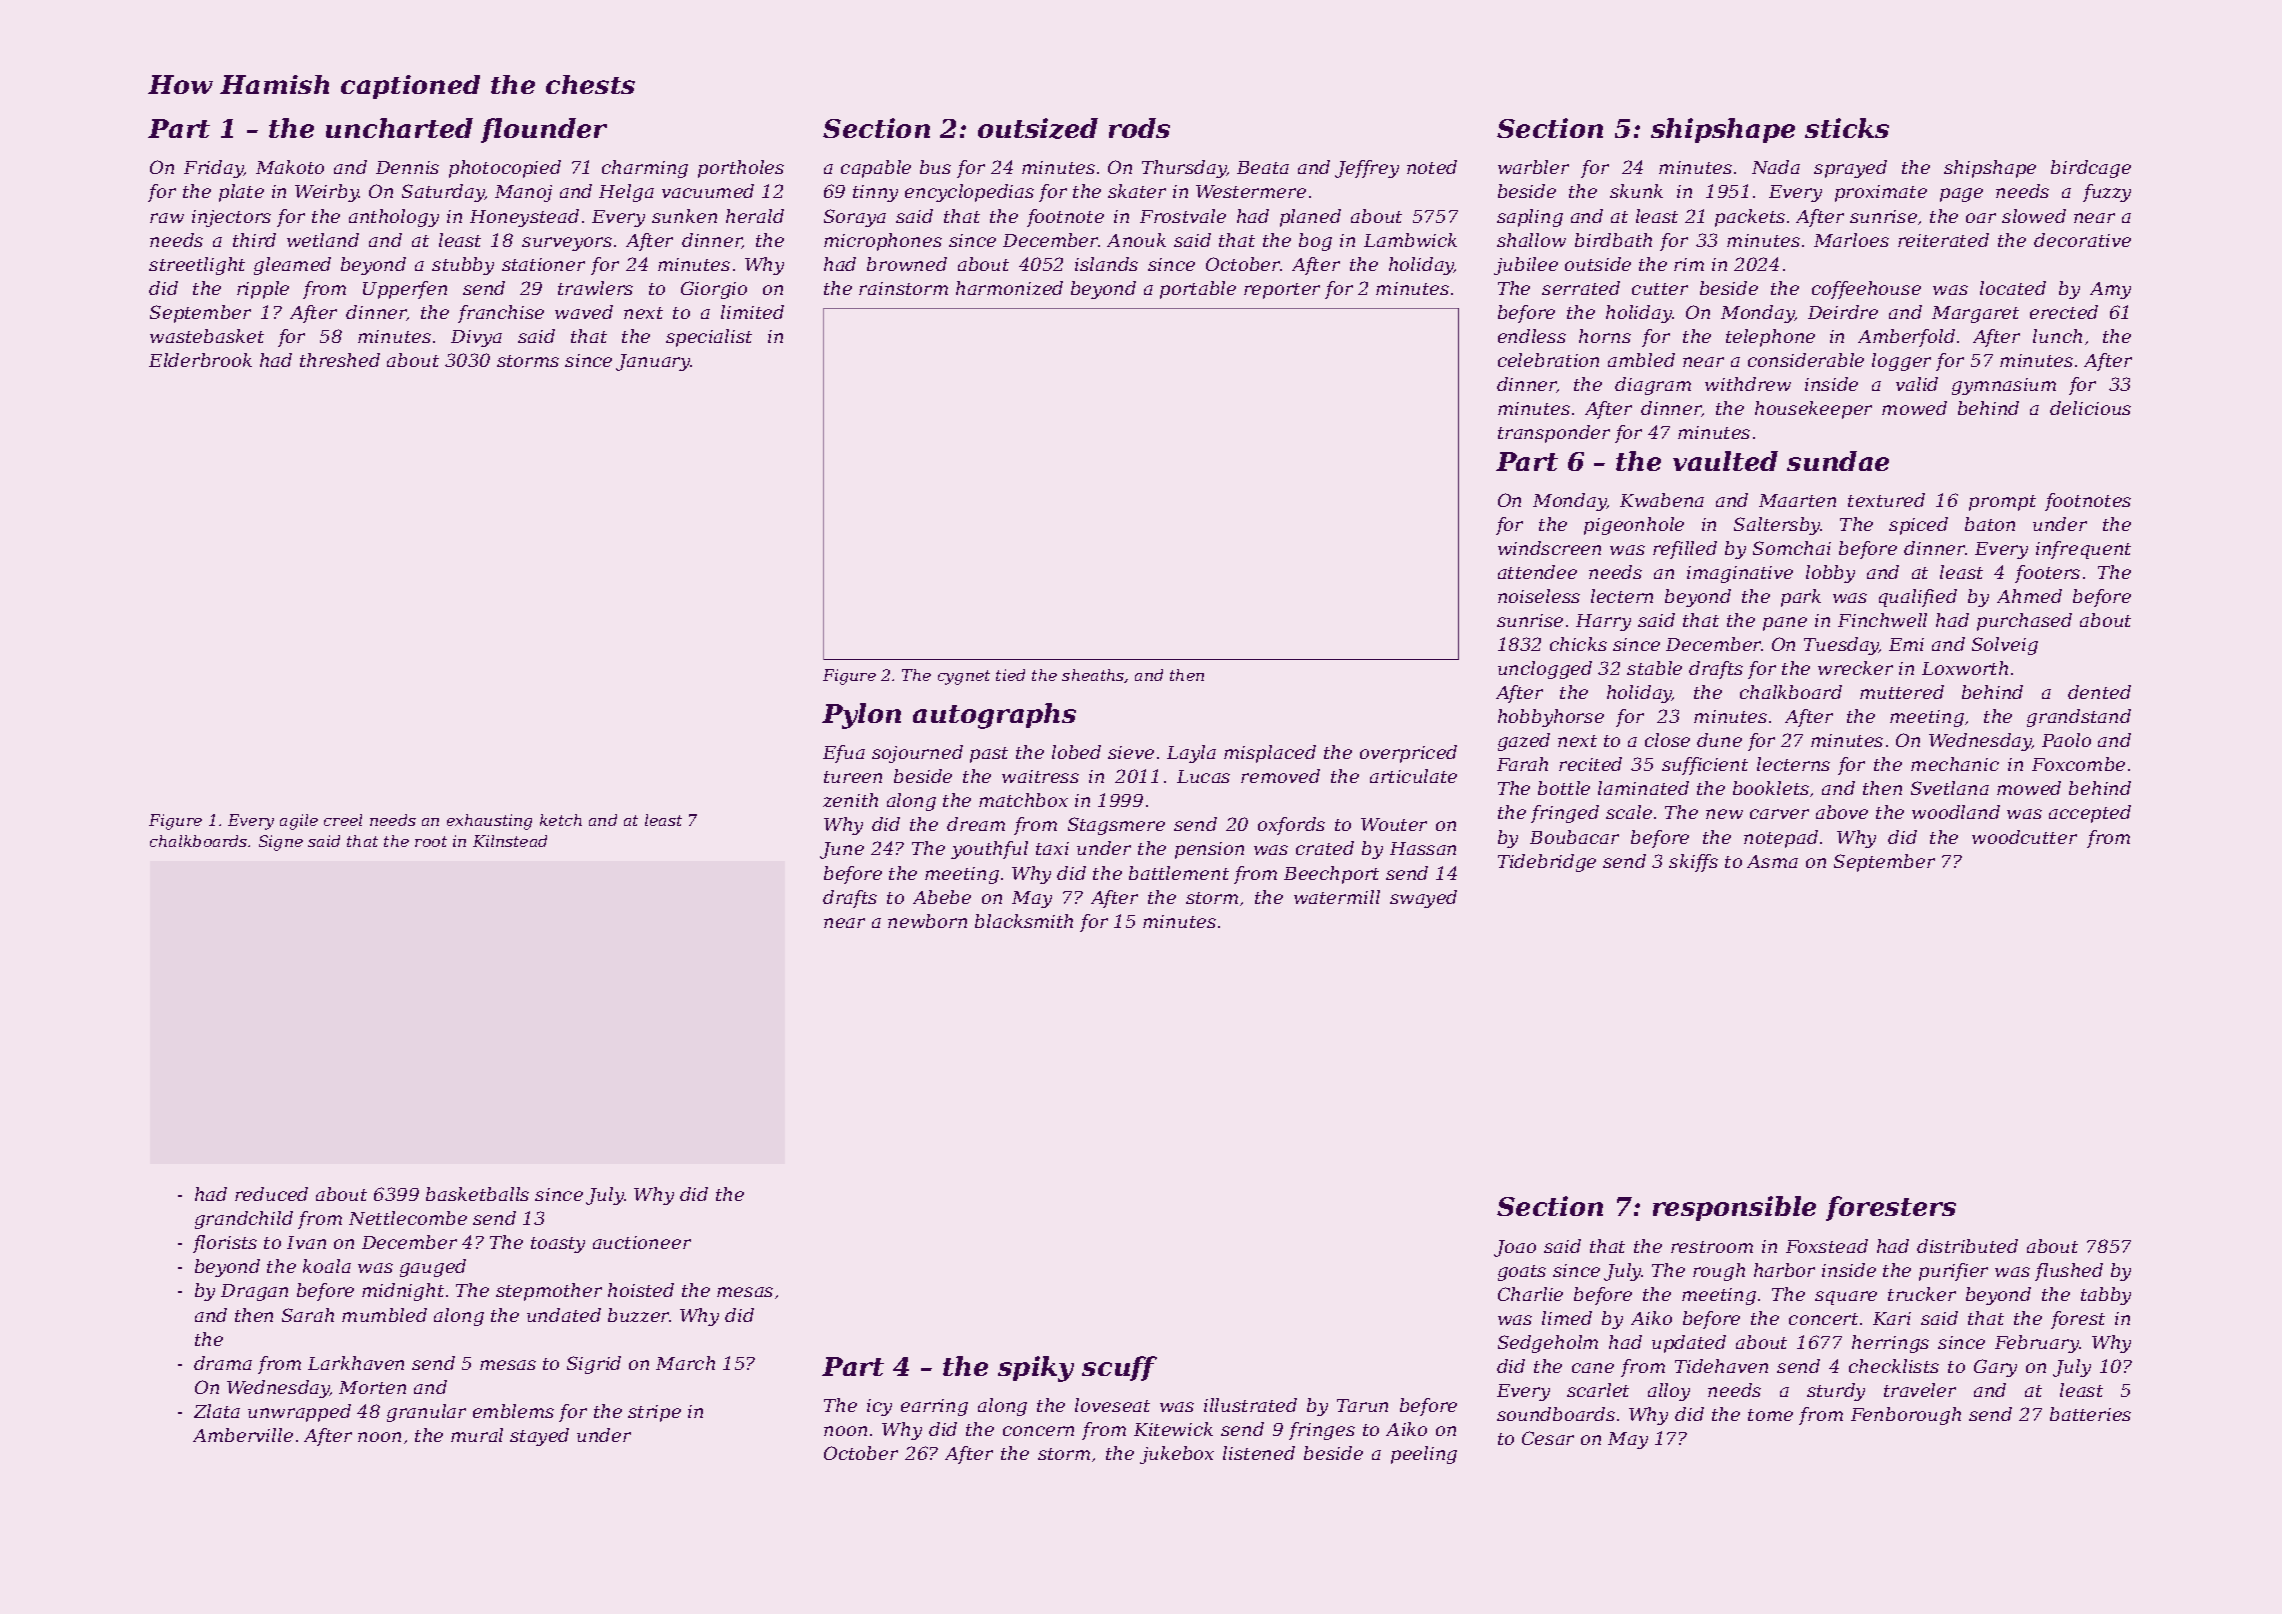 Image resolution: width=2282 pixels, height=1614 pixels. Describe the element at coordinates (1847, 128) in the page. I see `sticks` at that location.
